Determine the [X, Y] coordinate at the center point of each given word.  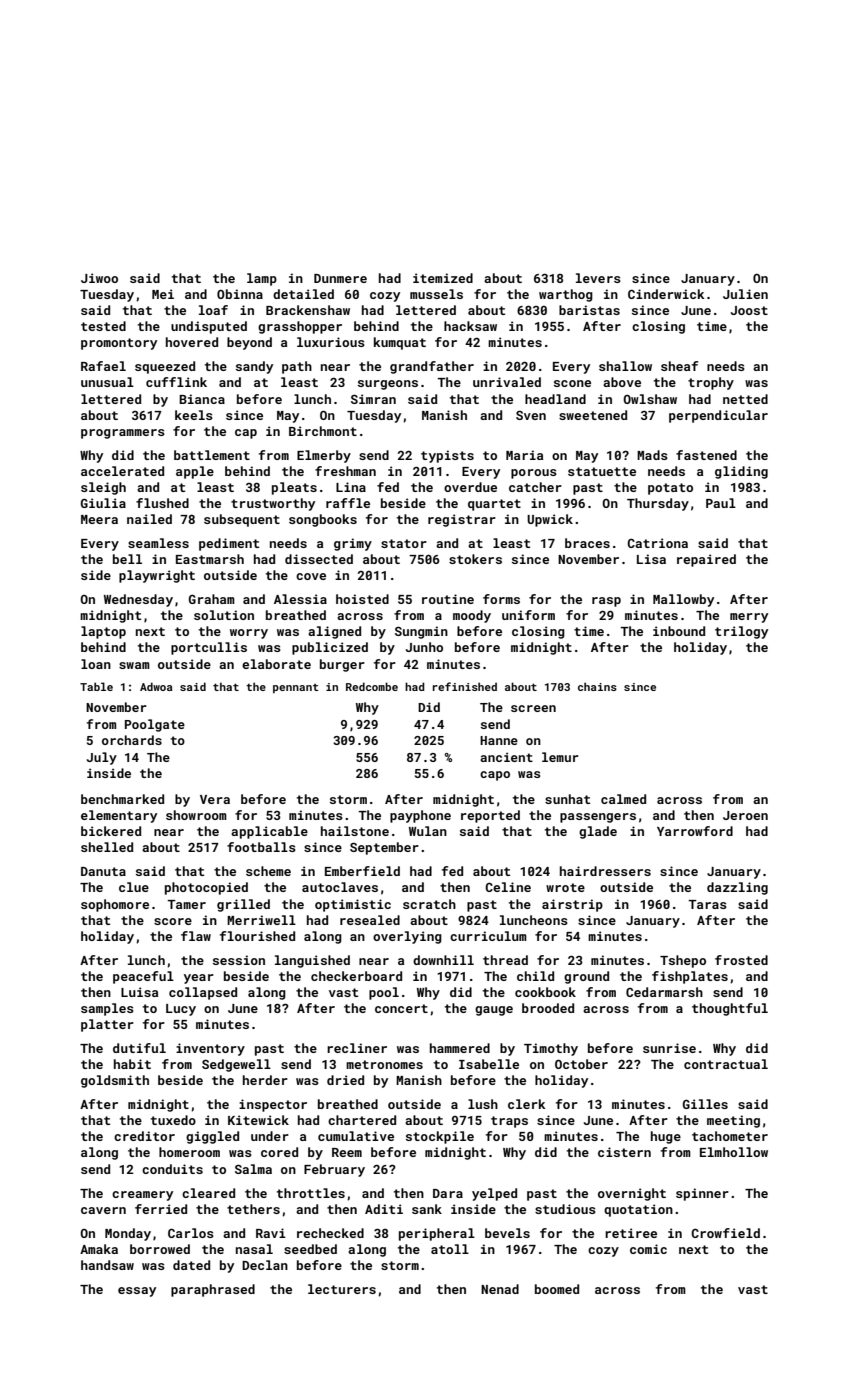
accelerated [122, 471]
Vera [215, 799]
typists [447, 456]
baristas [589, 310]
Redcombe [372, 686]
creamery [142, 1196]
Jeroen [745, 815]
